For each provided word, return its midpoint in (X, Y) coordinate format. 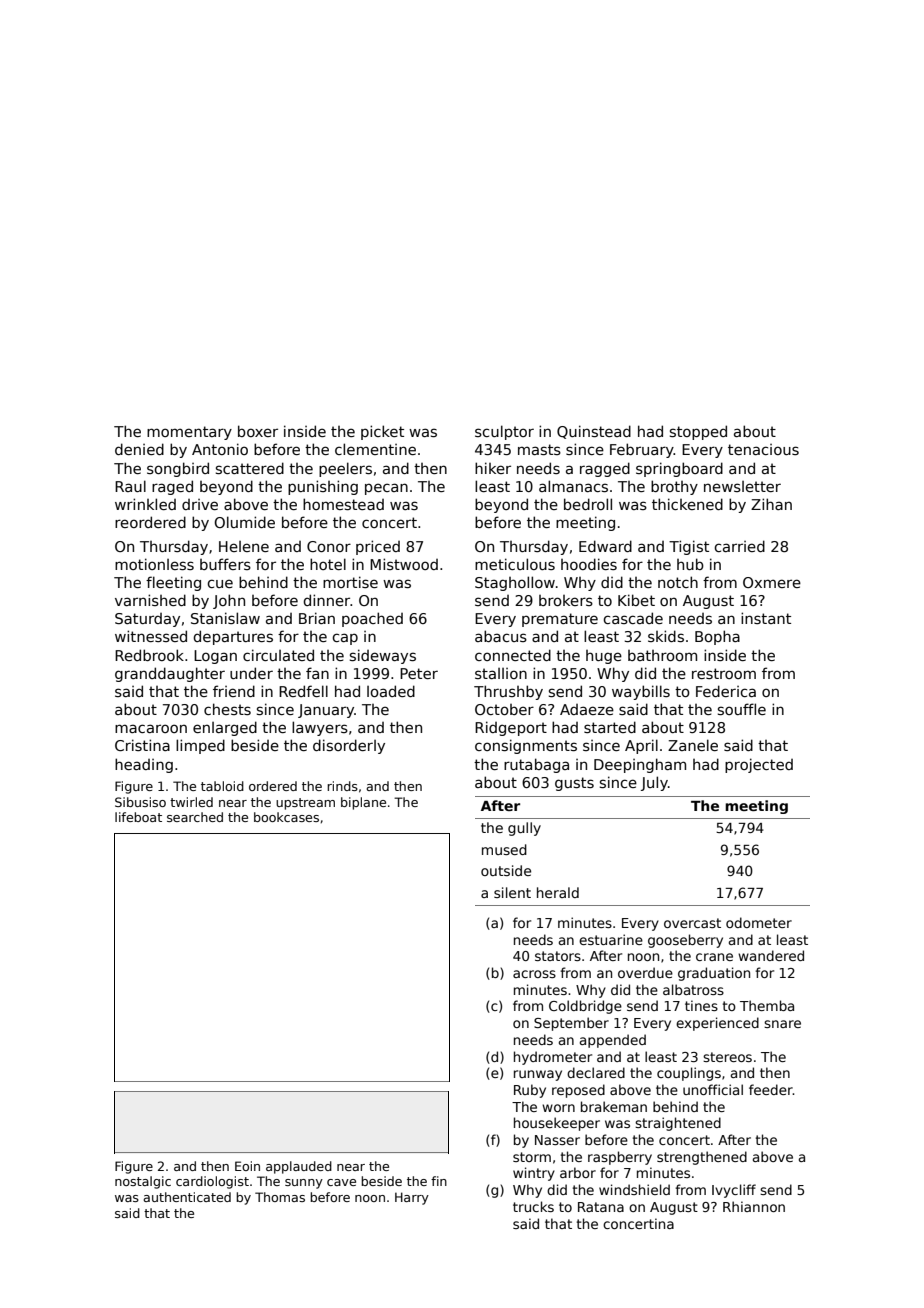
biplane (363, 803)
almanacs (573, 486)
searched (195, 817)
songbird (178, 469)
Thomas (280, 1197)
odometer (759, 922)
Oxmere (772, 582)
